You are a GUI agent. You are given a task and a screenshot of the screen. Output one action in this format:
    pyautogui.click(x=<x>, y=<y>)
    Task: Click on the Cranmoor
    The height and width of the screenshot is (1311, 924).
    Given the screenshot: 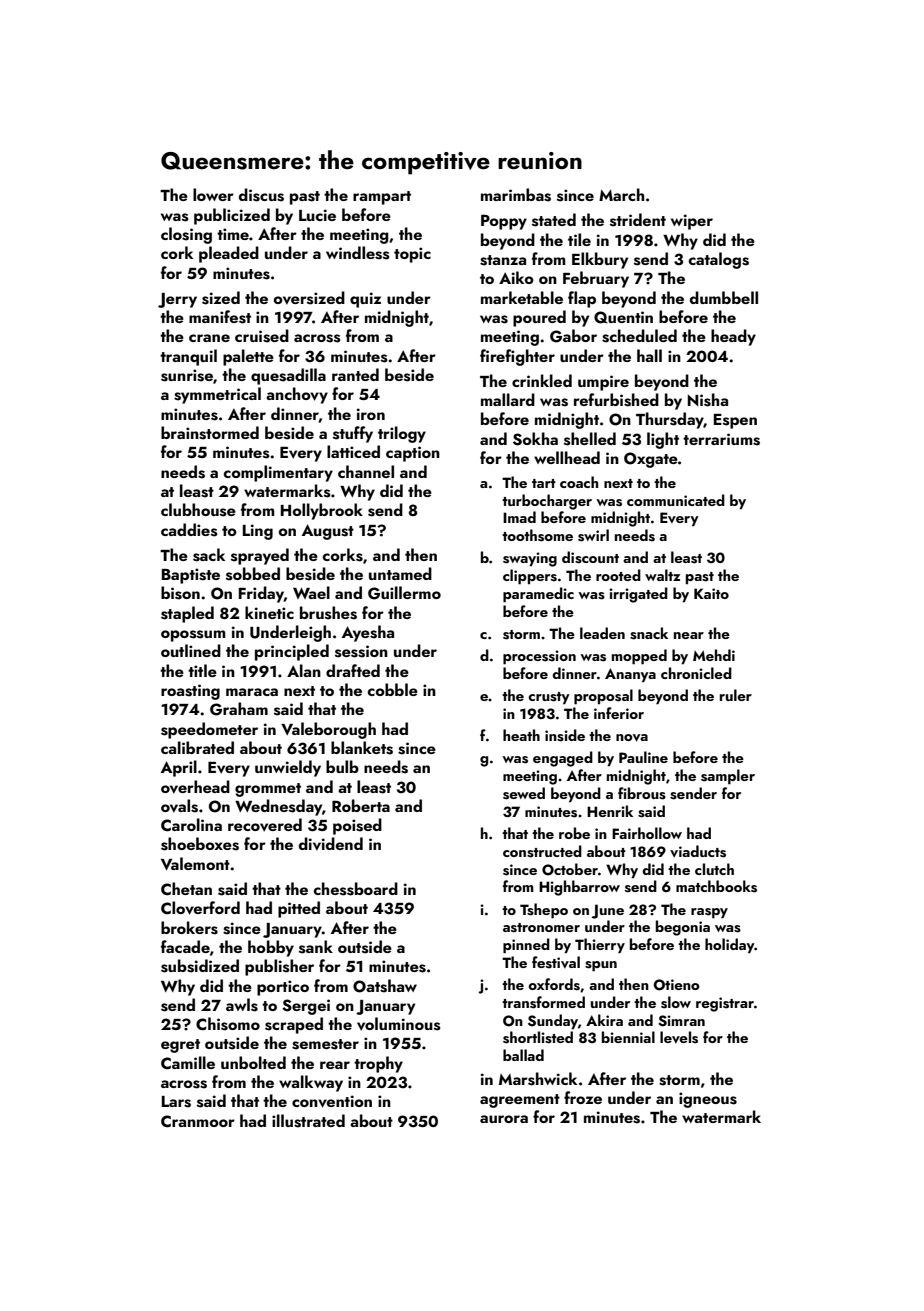 What is the action you would take?
    pyautogui.click(x=198, y=1121)
